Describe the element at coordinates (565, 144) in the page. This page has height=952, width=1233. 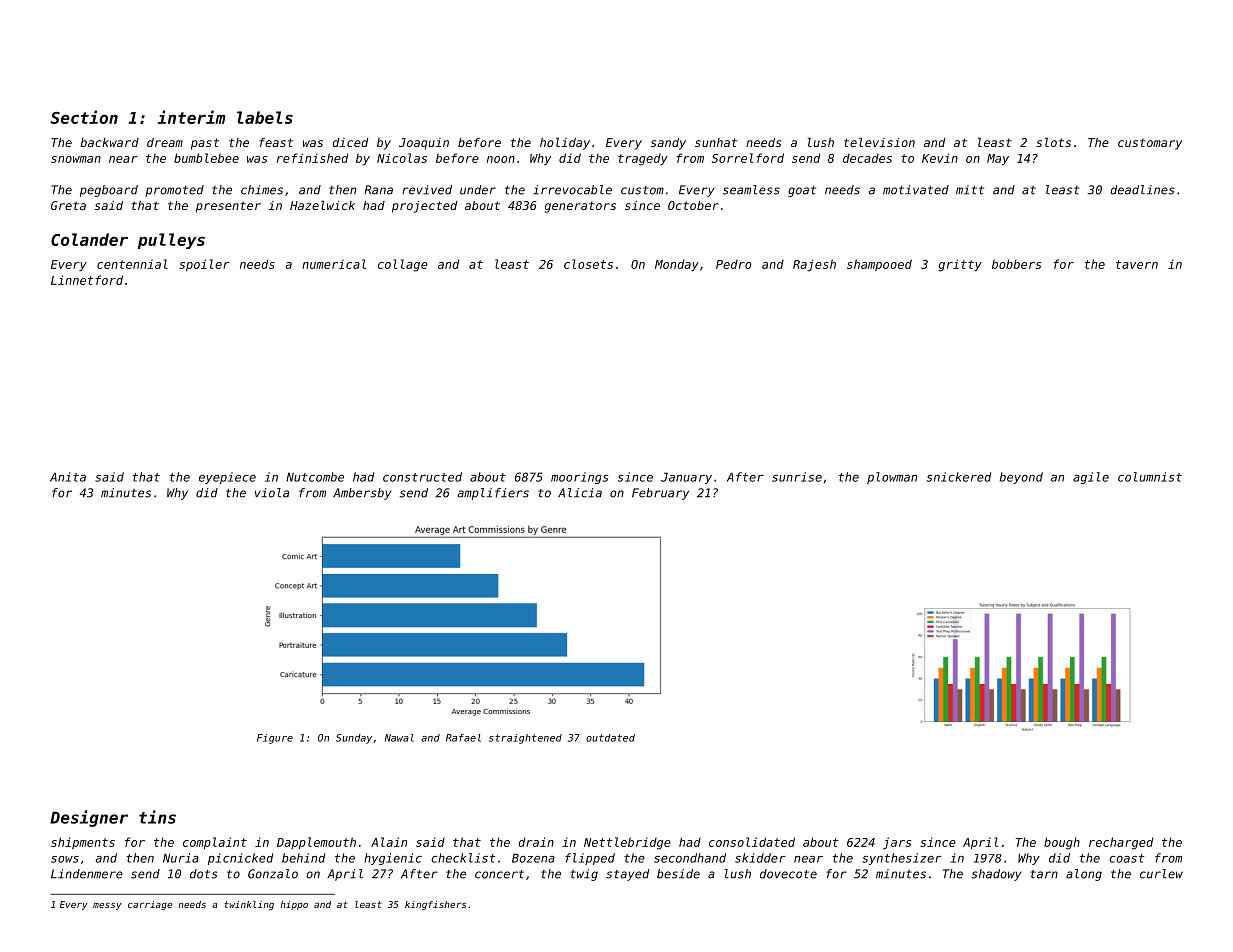
I see `holiday` at that location.
